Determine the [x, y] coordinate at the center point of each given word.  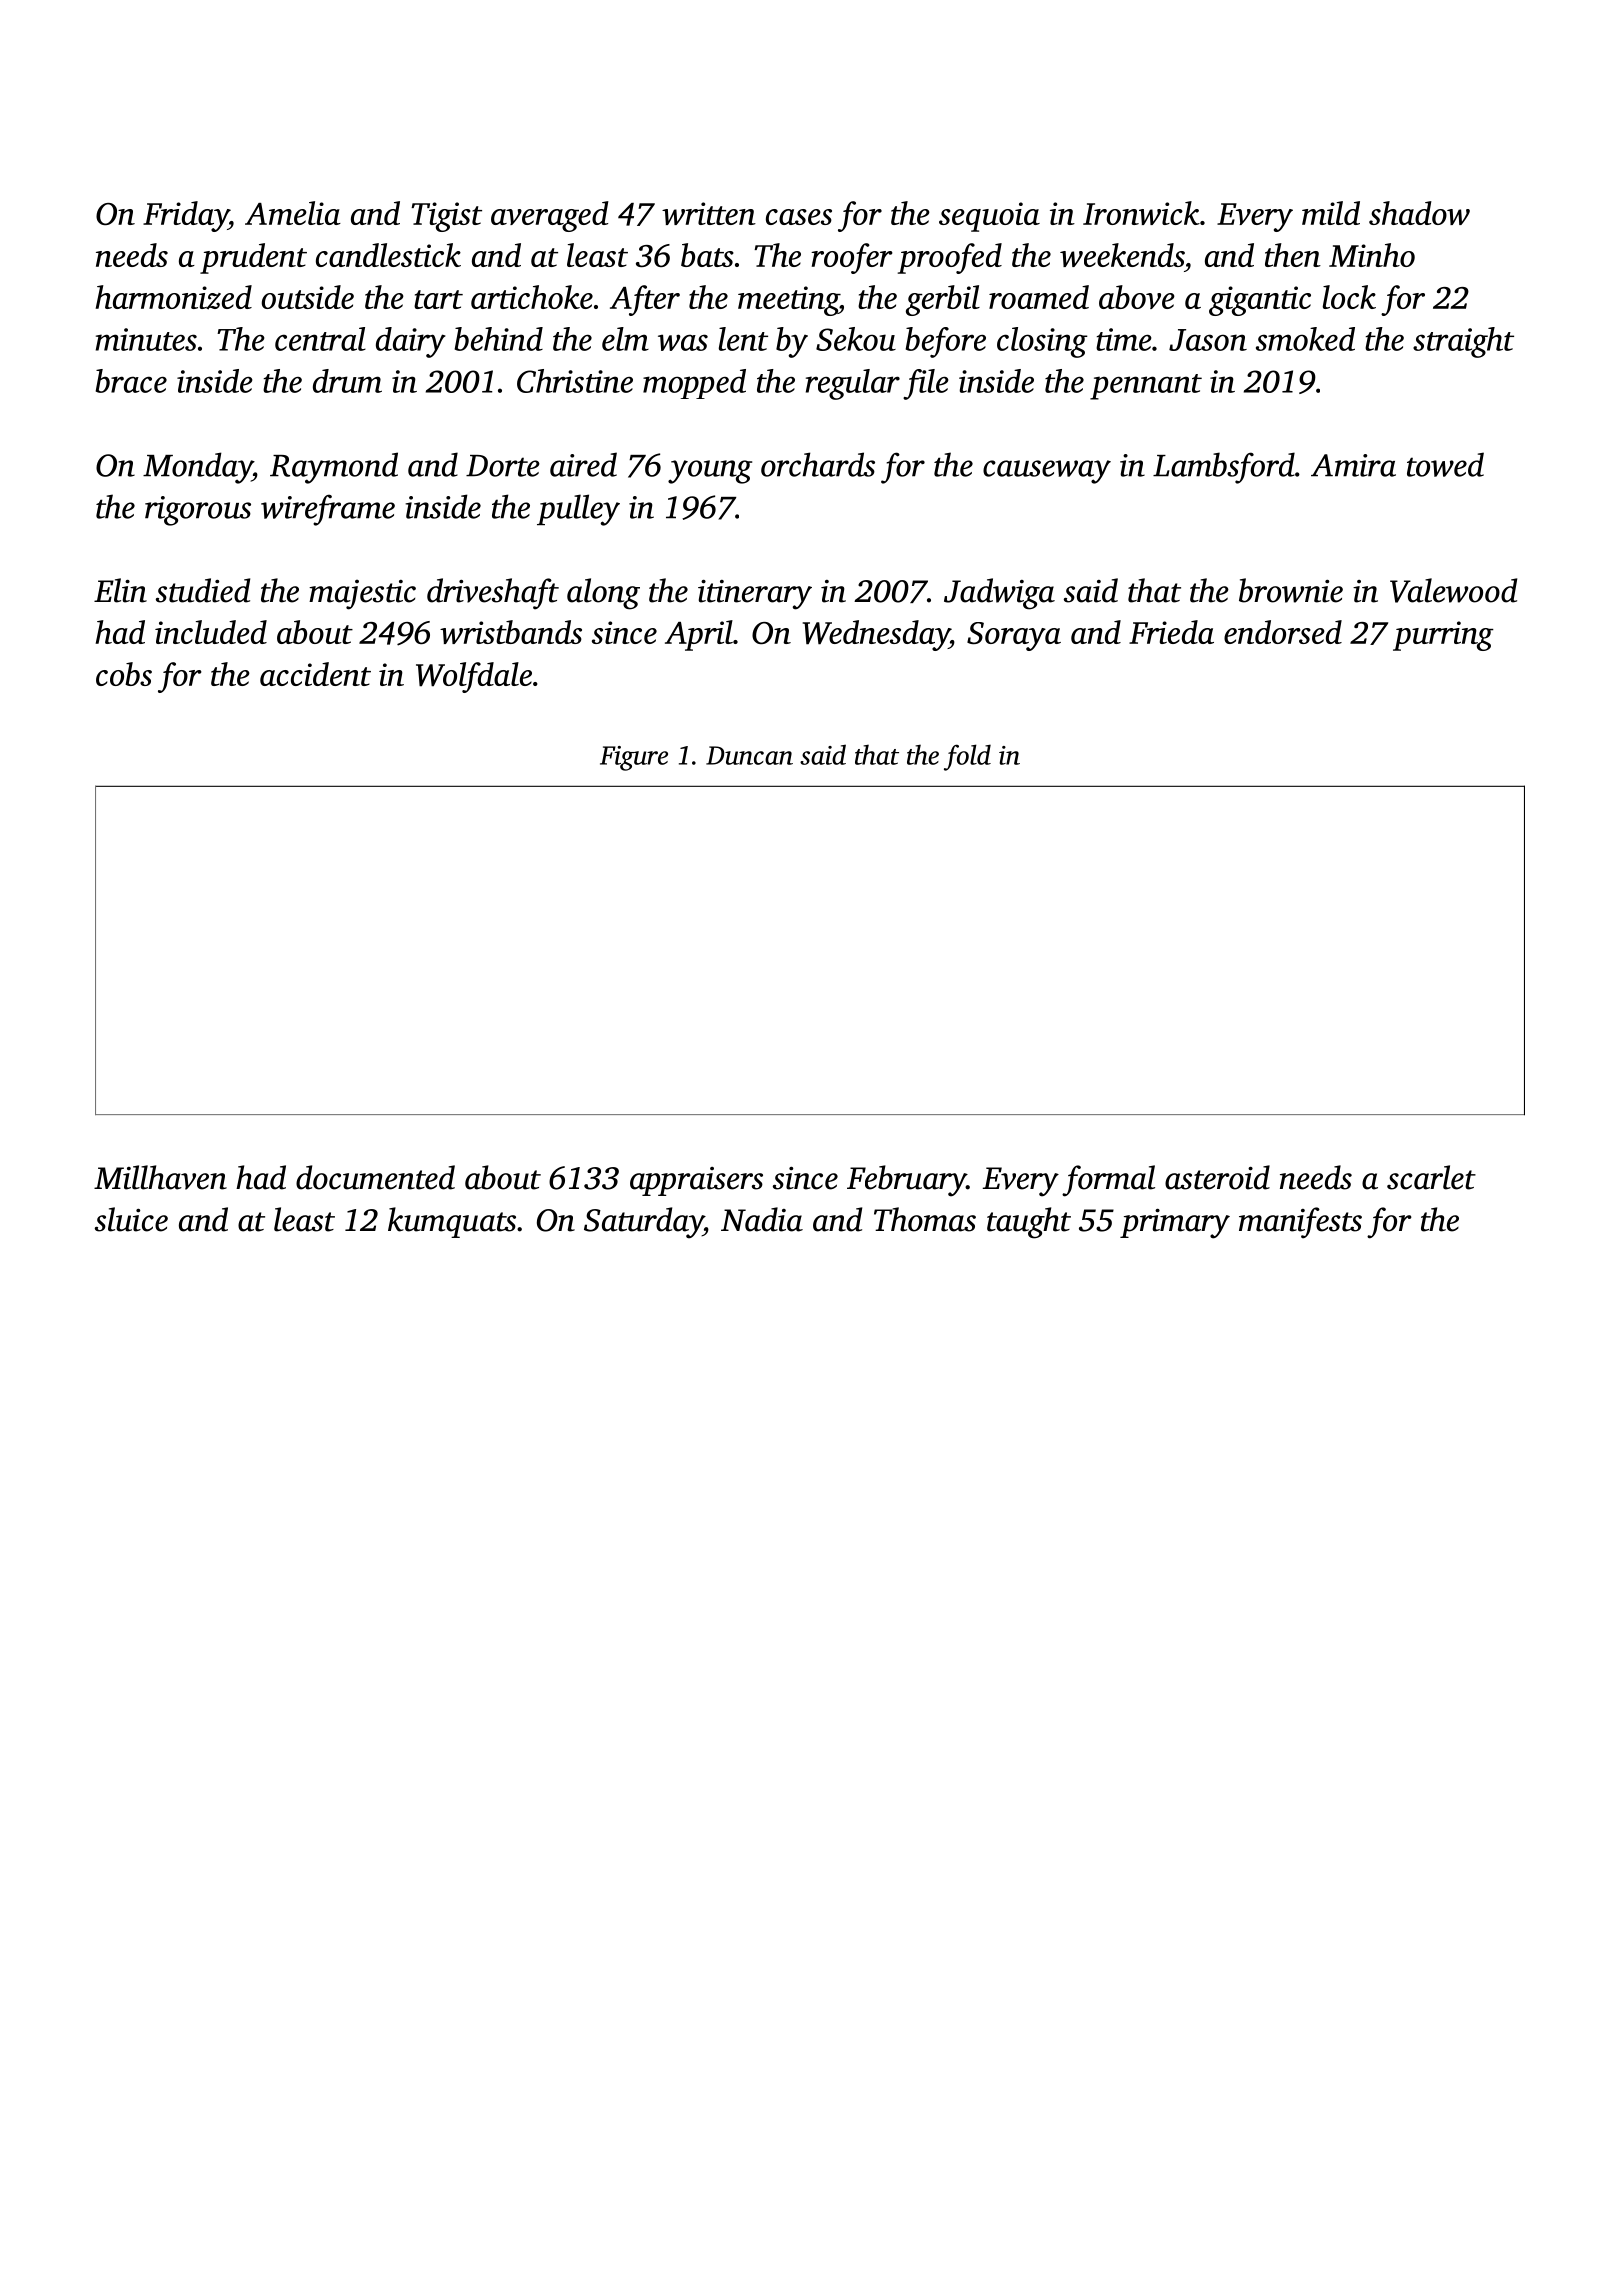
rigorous [198, 511]
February [907, 1181]
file [926, 384]
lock [1349, 297]
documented [375, 1177]
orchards [818, 464]
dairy [411, 342]
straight [1463, 342]
